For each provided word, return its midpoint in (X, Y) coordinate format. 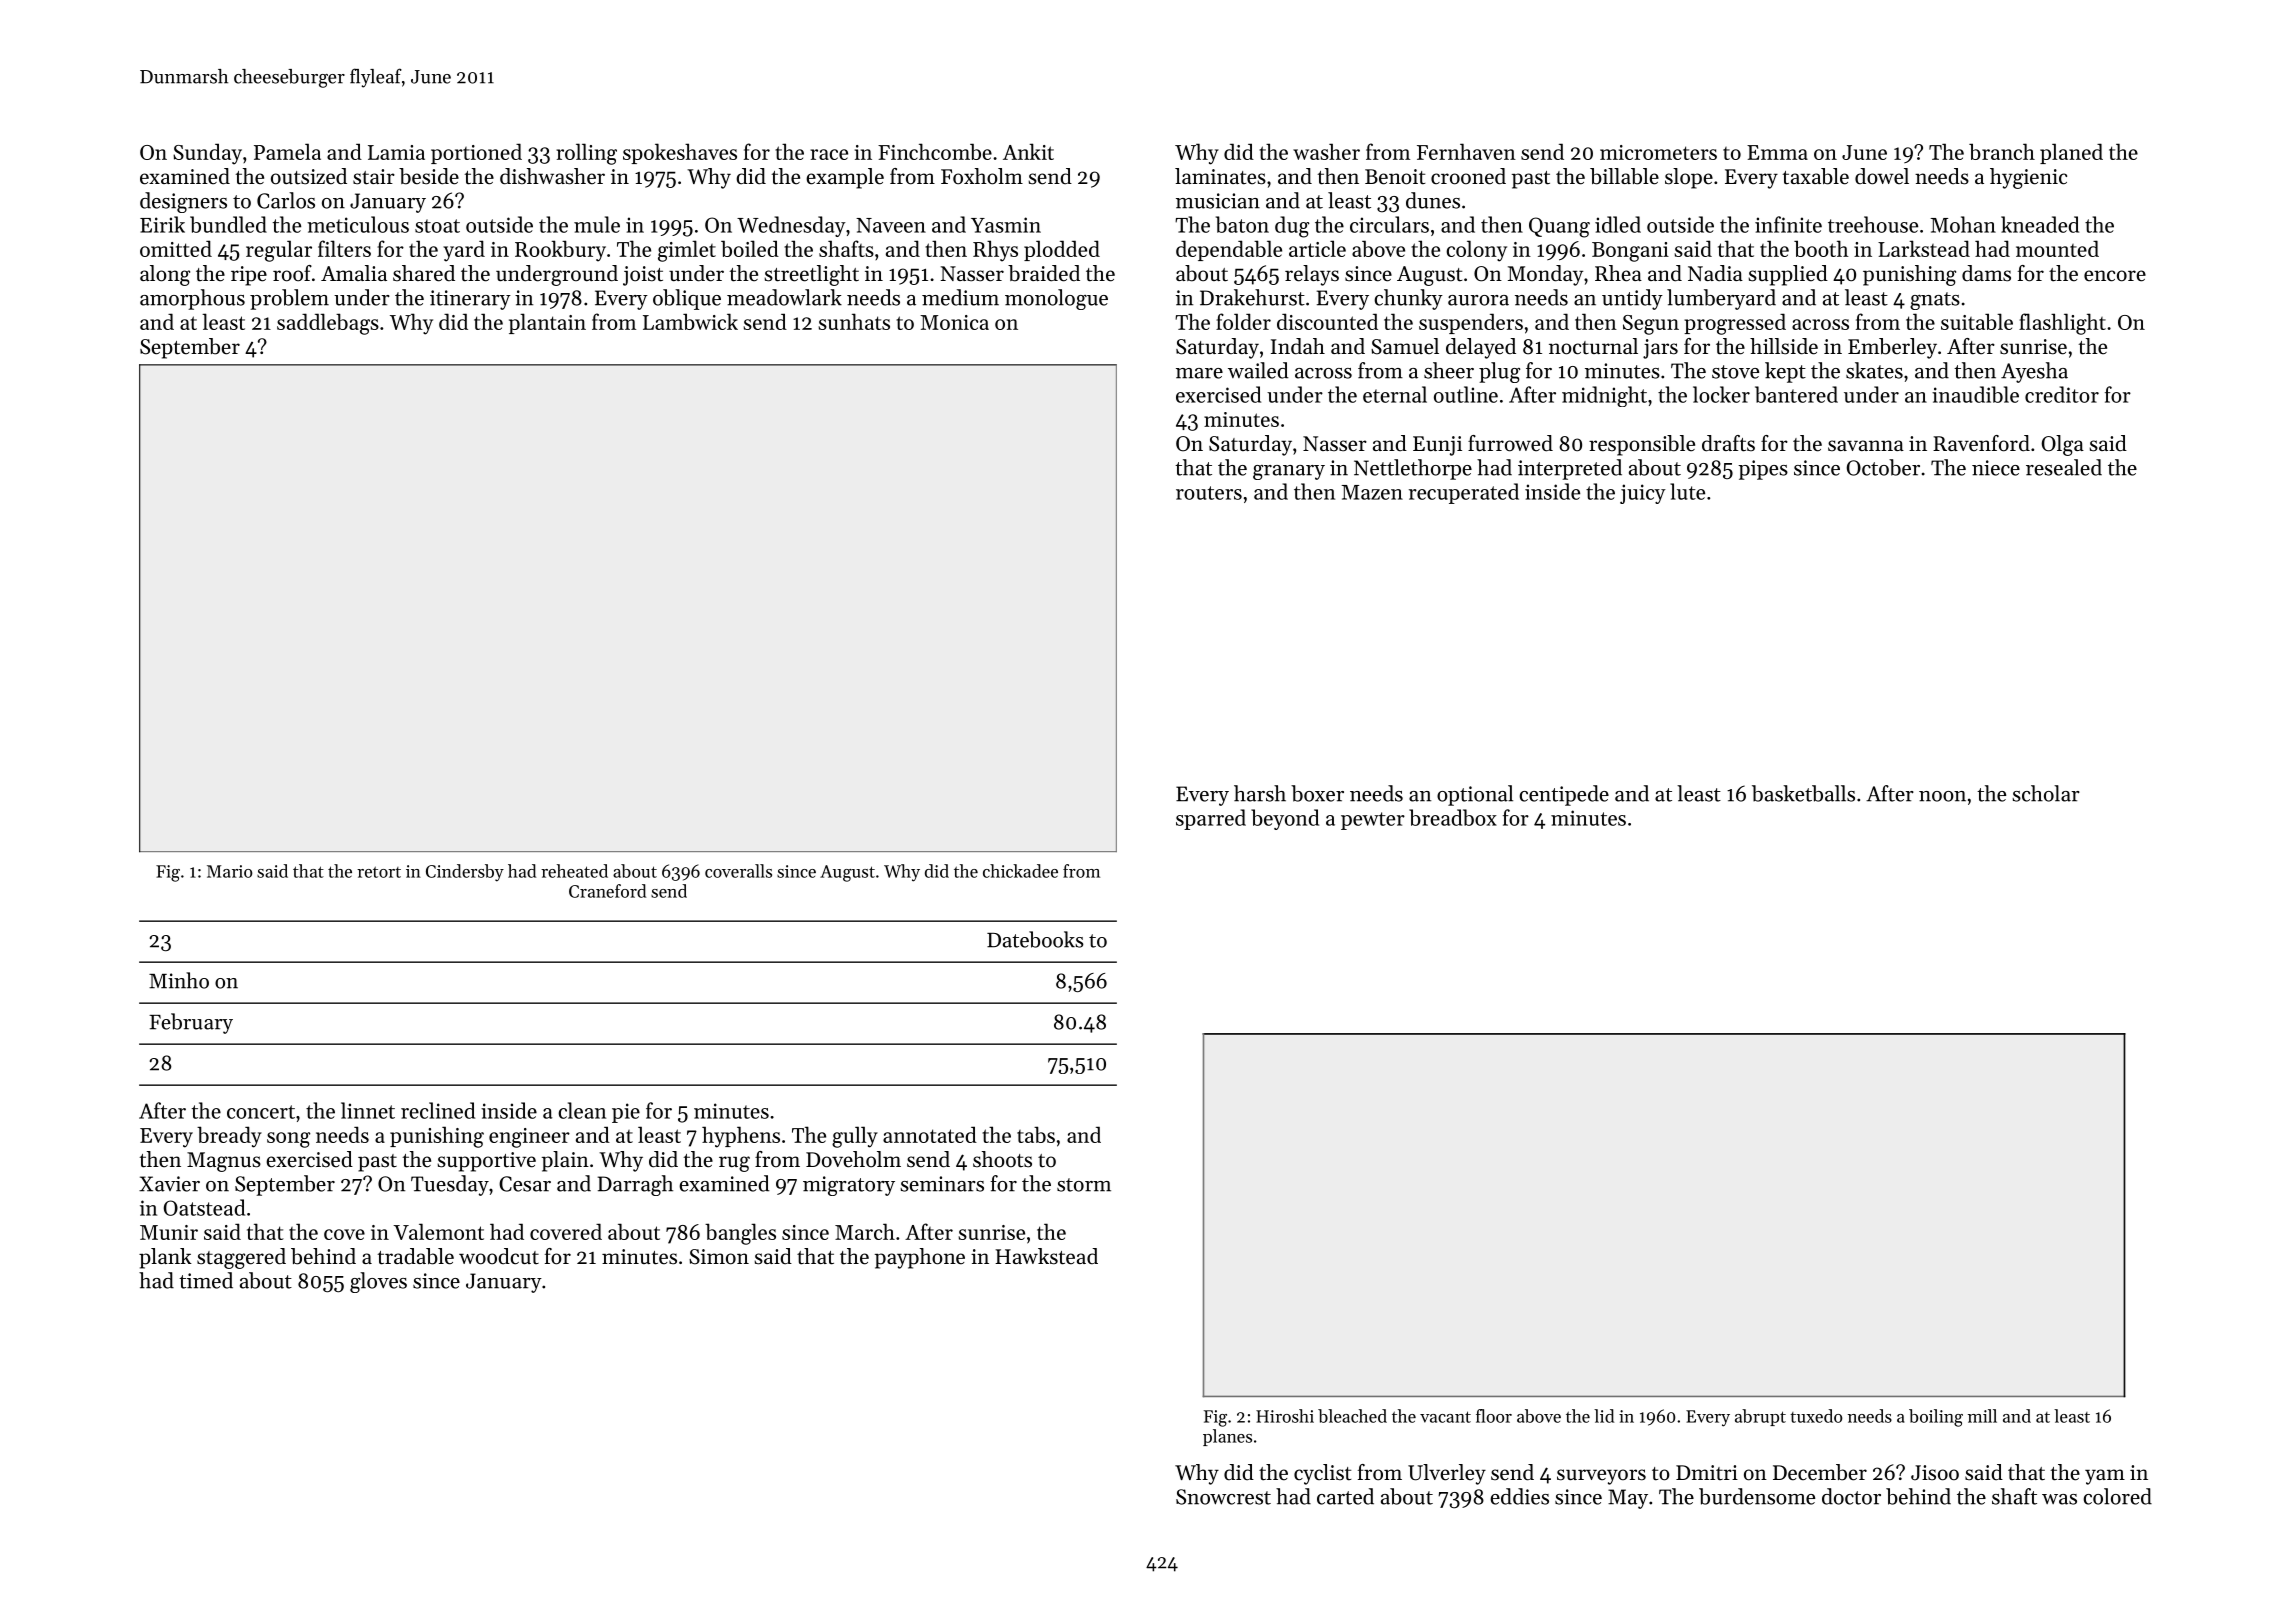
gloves (378, 1282)
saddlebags (328, 324)
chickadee (1020, 871)
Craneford (607, 891)
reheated (574, 871)
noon (1942, 796)
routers (1209, 493)
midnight (1604, 396)
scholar (2046, 793)
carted (1345, 1496)
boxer (1317, 793)
